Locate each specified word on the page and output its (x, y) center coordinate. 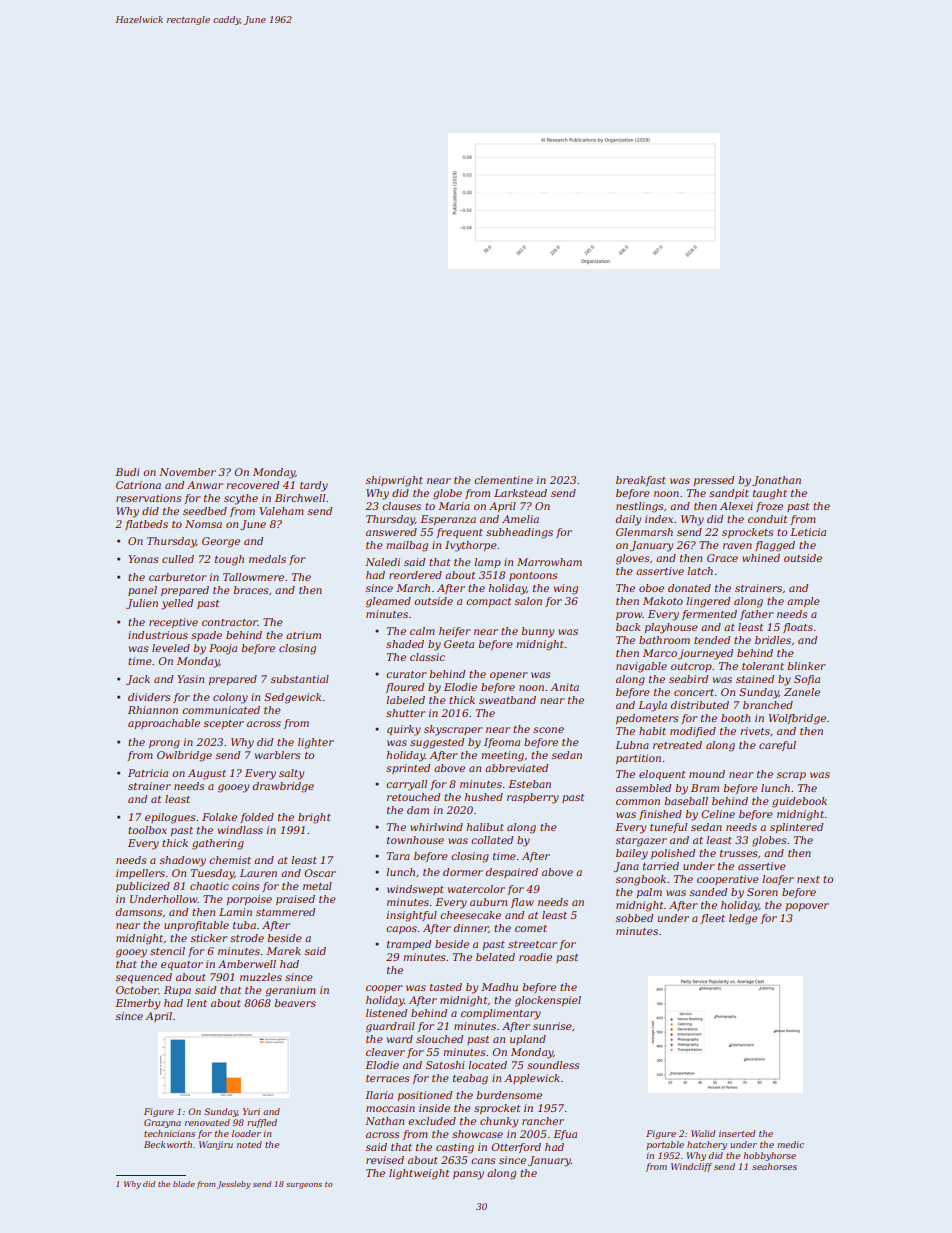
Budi (127, 472)
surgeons (304, 1186)
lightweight (419, 1174)
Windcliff (691, 1167)
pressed (714, 481)
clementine (503, 480)
